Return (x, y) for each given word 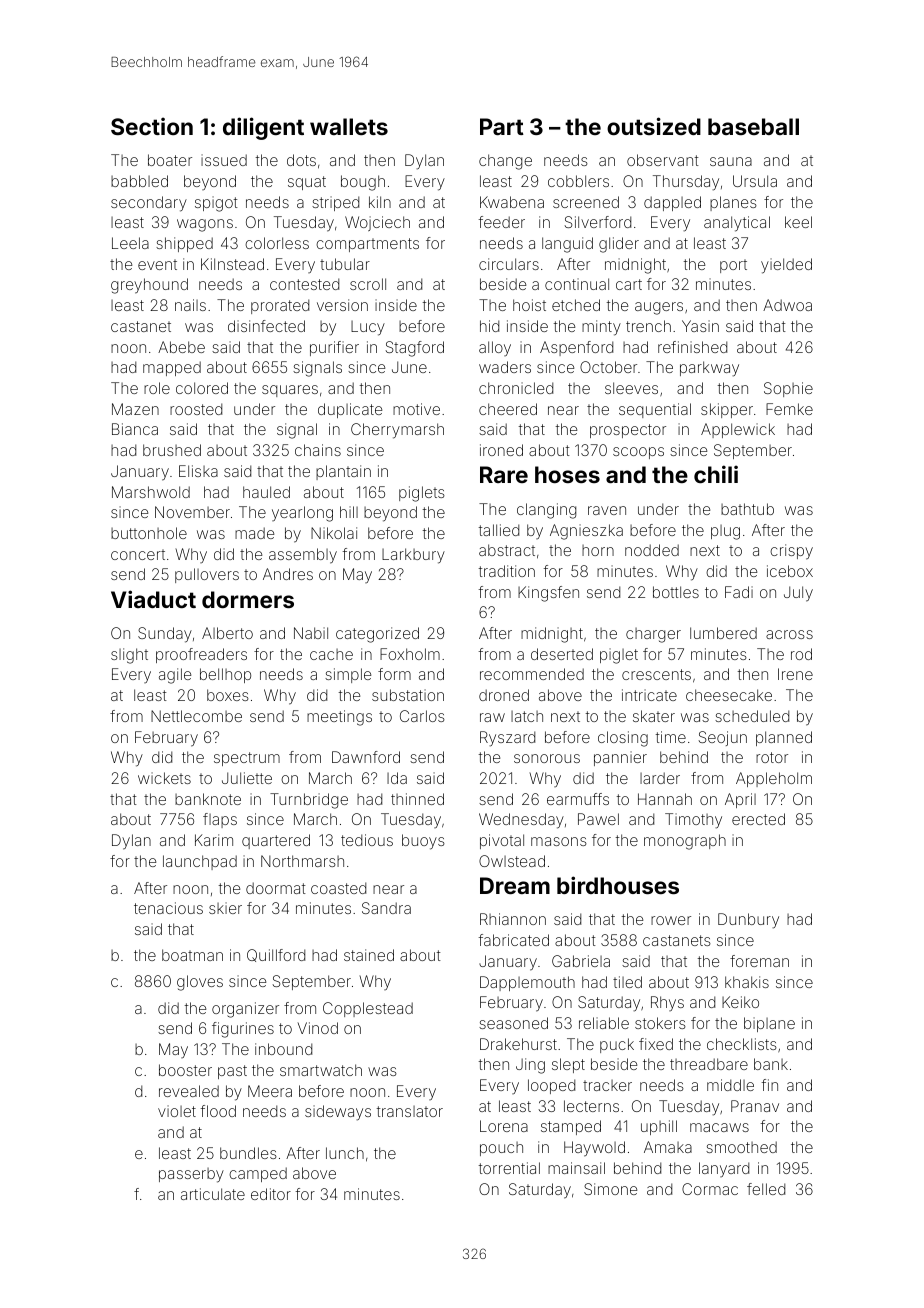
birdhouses (618, 885)
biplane (769, 1024)
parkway (709, 369)
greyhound (149, 286)
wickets (164, 778)
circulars (509, 264)
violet (177, 1111)
